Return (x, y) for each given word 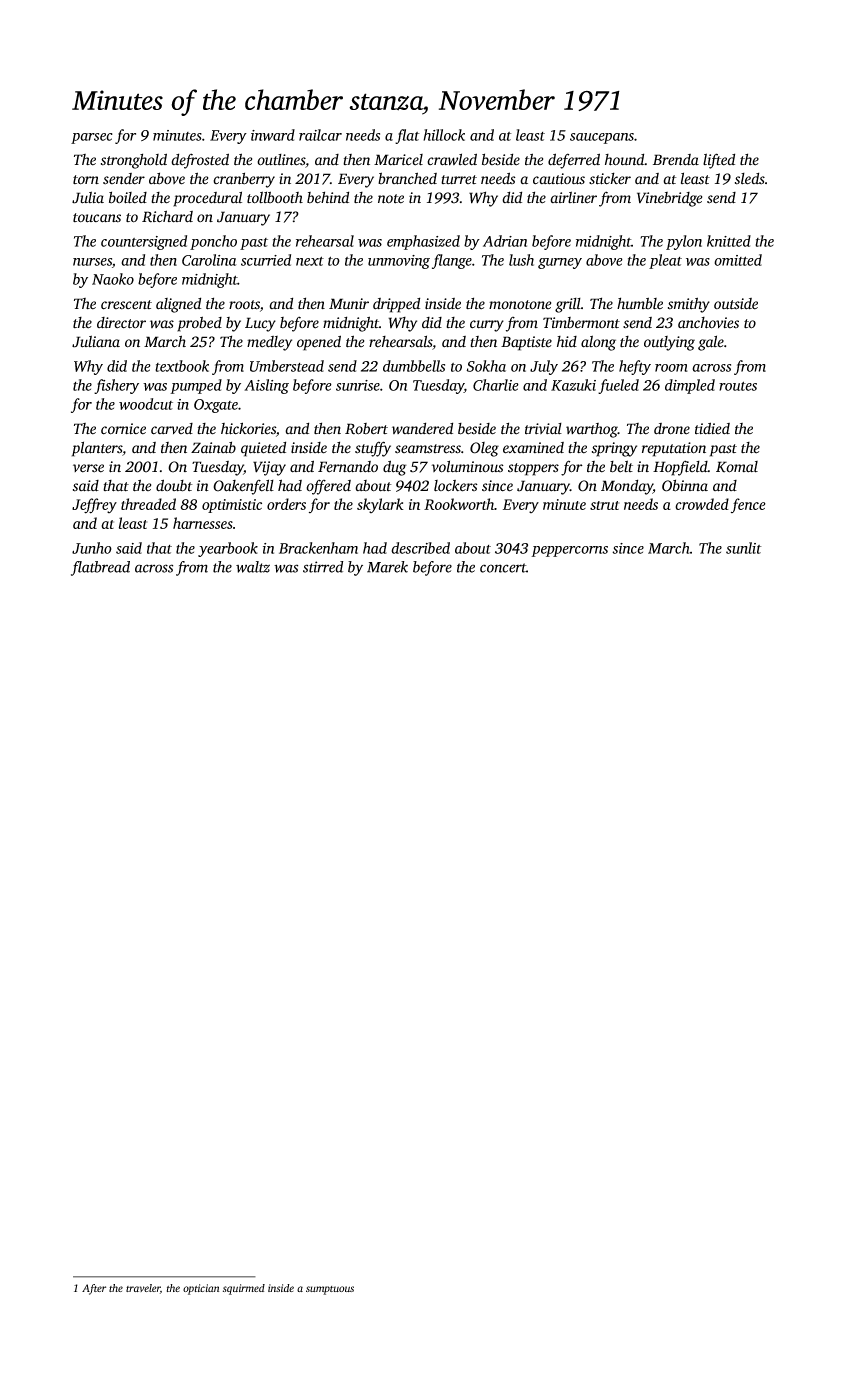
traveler (143, 1288)
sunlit (744, 548)
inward (273, 135)
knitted (729, 241)
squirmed (244, 1289)
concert (503, 568)
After (94, 1289)
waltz (253, 567)
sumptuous (330, 1290)
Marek (387, 567)
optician (201, 1289)
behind (328, 197)
